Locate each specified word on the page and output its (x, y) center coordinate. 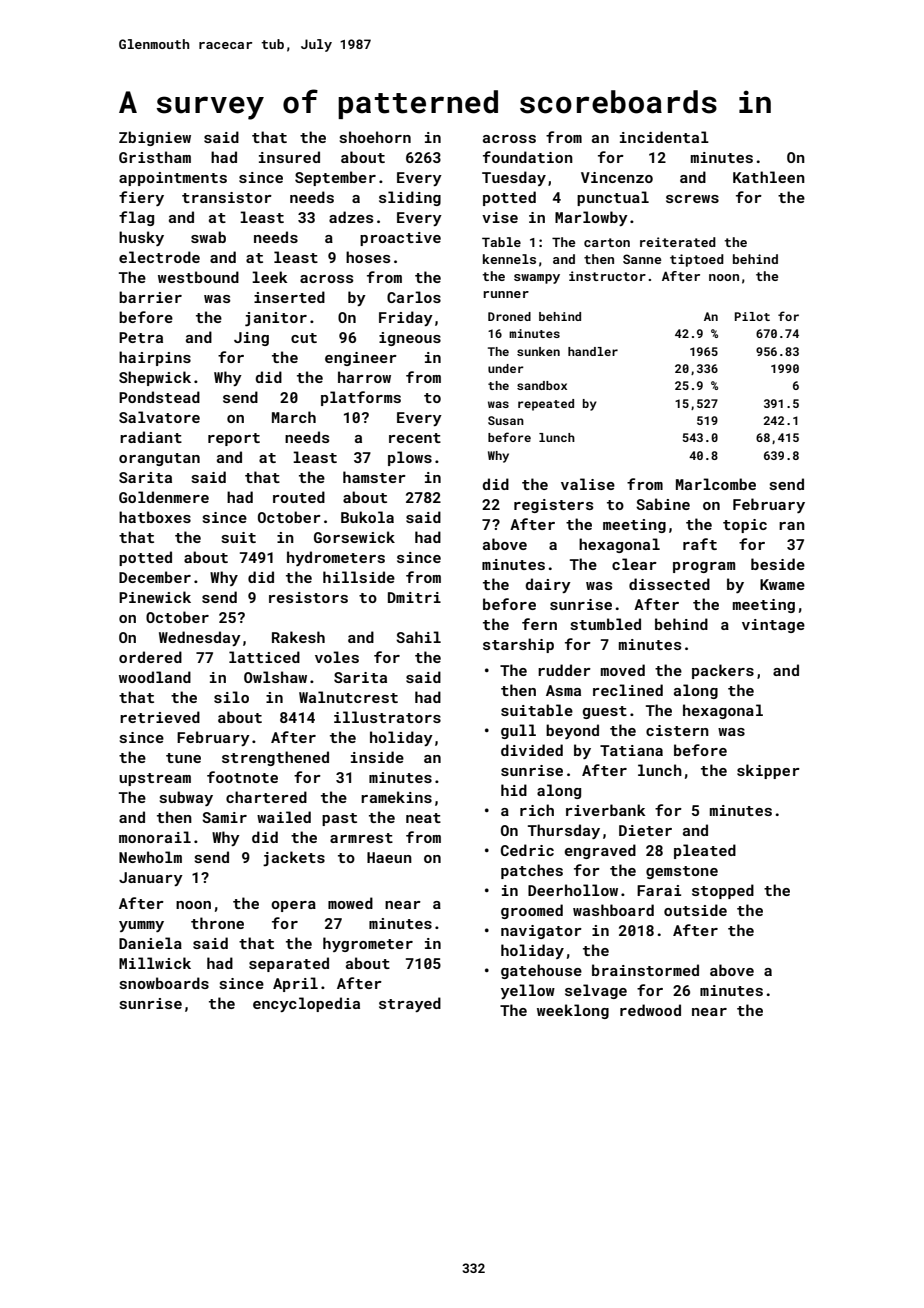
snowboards (164, 983)
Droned (509, 316)
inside (377, 757)
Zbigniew (155, 138)
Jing (251, 339)
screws (692, 199)
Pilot (752, 316)
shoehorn (375, 137)
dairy (548, 585)
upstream (155, 779)
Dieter (645, 830)
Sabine (663, 504)
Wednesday (200, 638)
